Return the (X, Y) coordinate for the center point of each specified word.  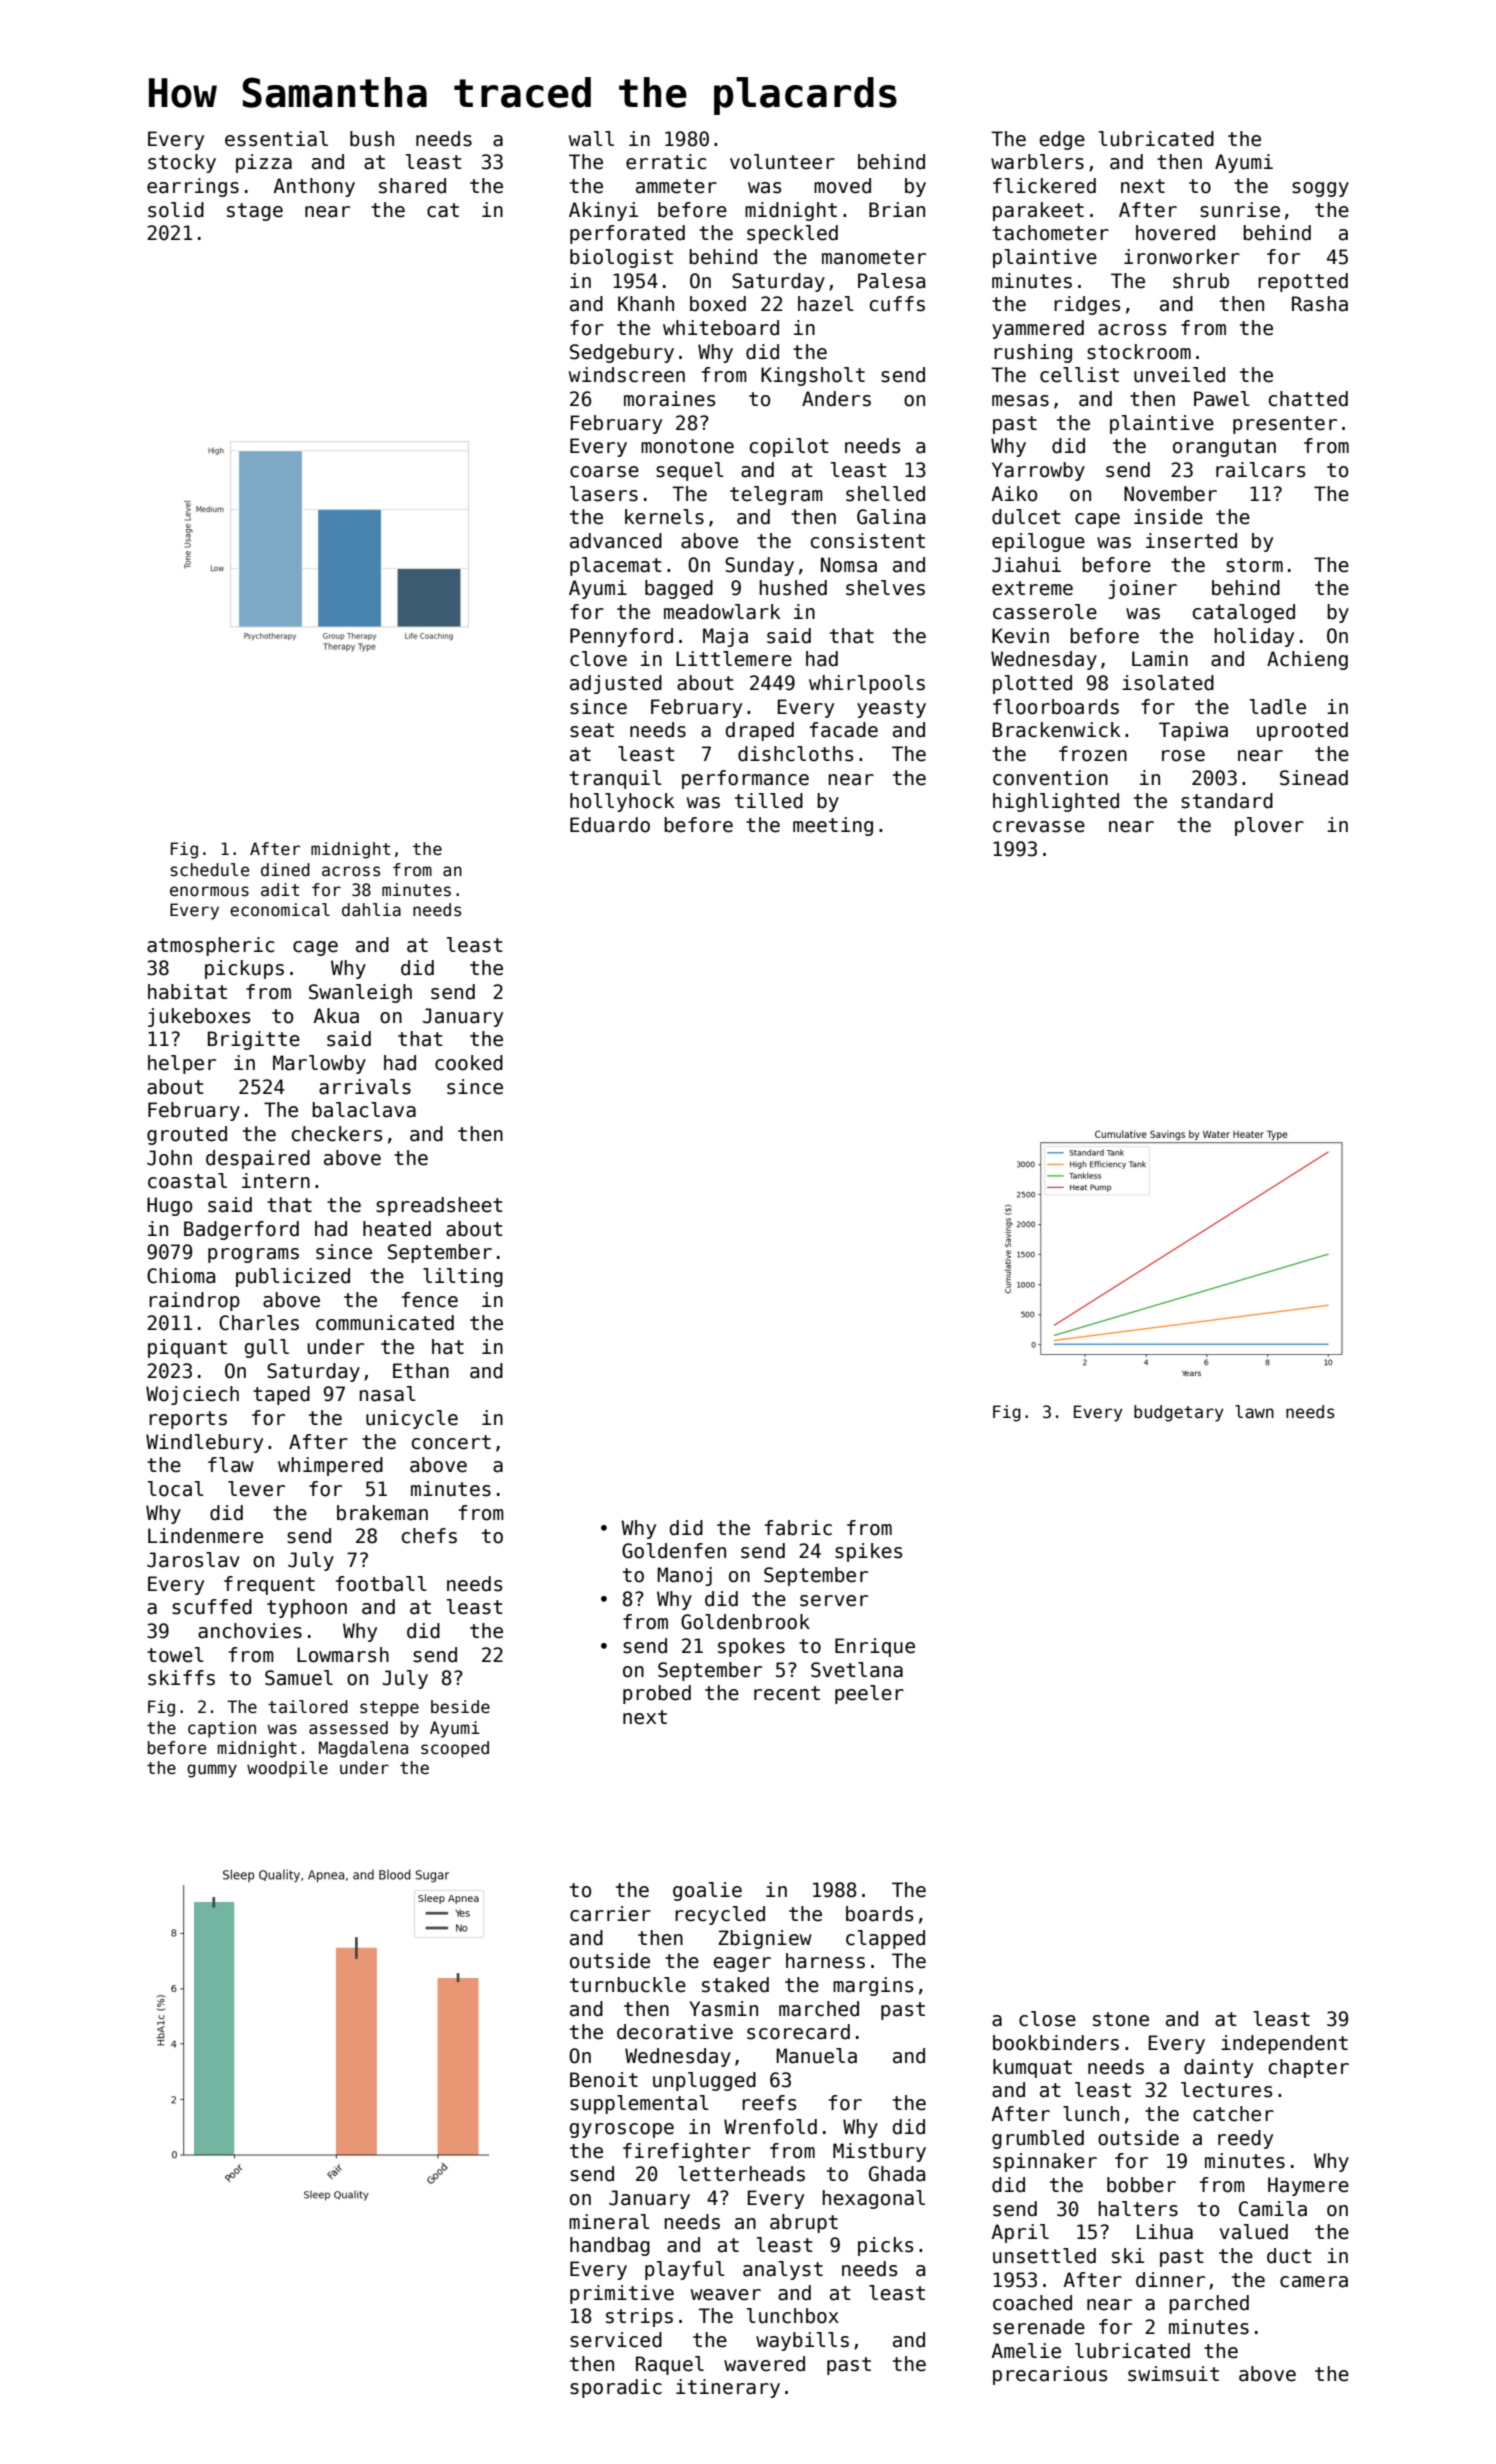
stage (255, 212)
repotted (1303, 282)
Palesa (891, 281)
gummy (212, 1771)
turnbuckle (628, 1985)
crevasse (1039, 827)
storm (1254, 565)
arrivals (365, 1087)
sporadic (616, 2388)
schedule (209, 870)
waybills (802, 2341)
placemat (616, 566)
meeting (833, 826)
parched (1209, 2304)
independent (1284, 2044)
